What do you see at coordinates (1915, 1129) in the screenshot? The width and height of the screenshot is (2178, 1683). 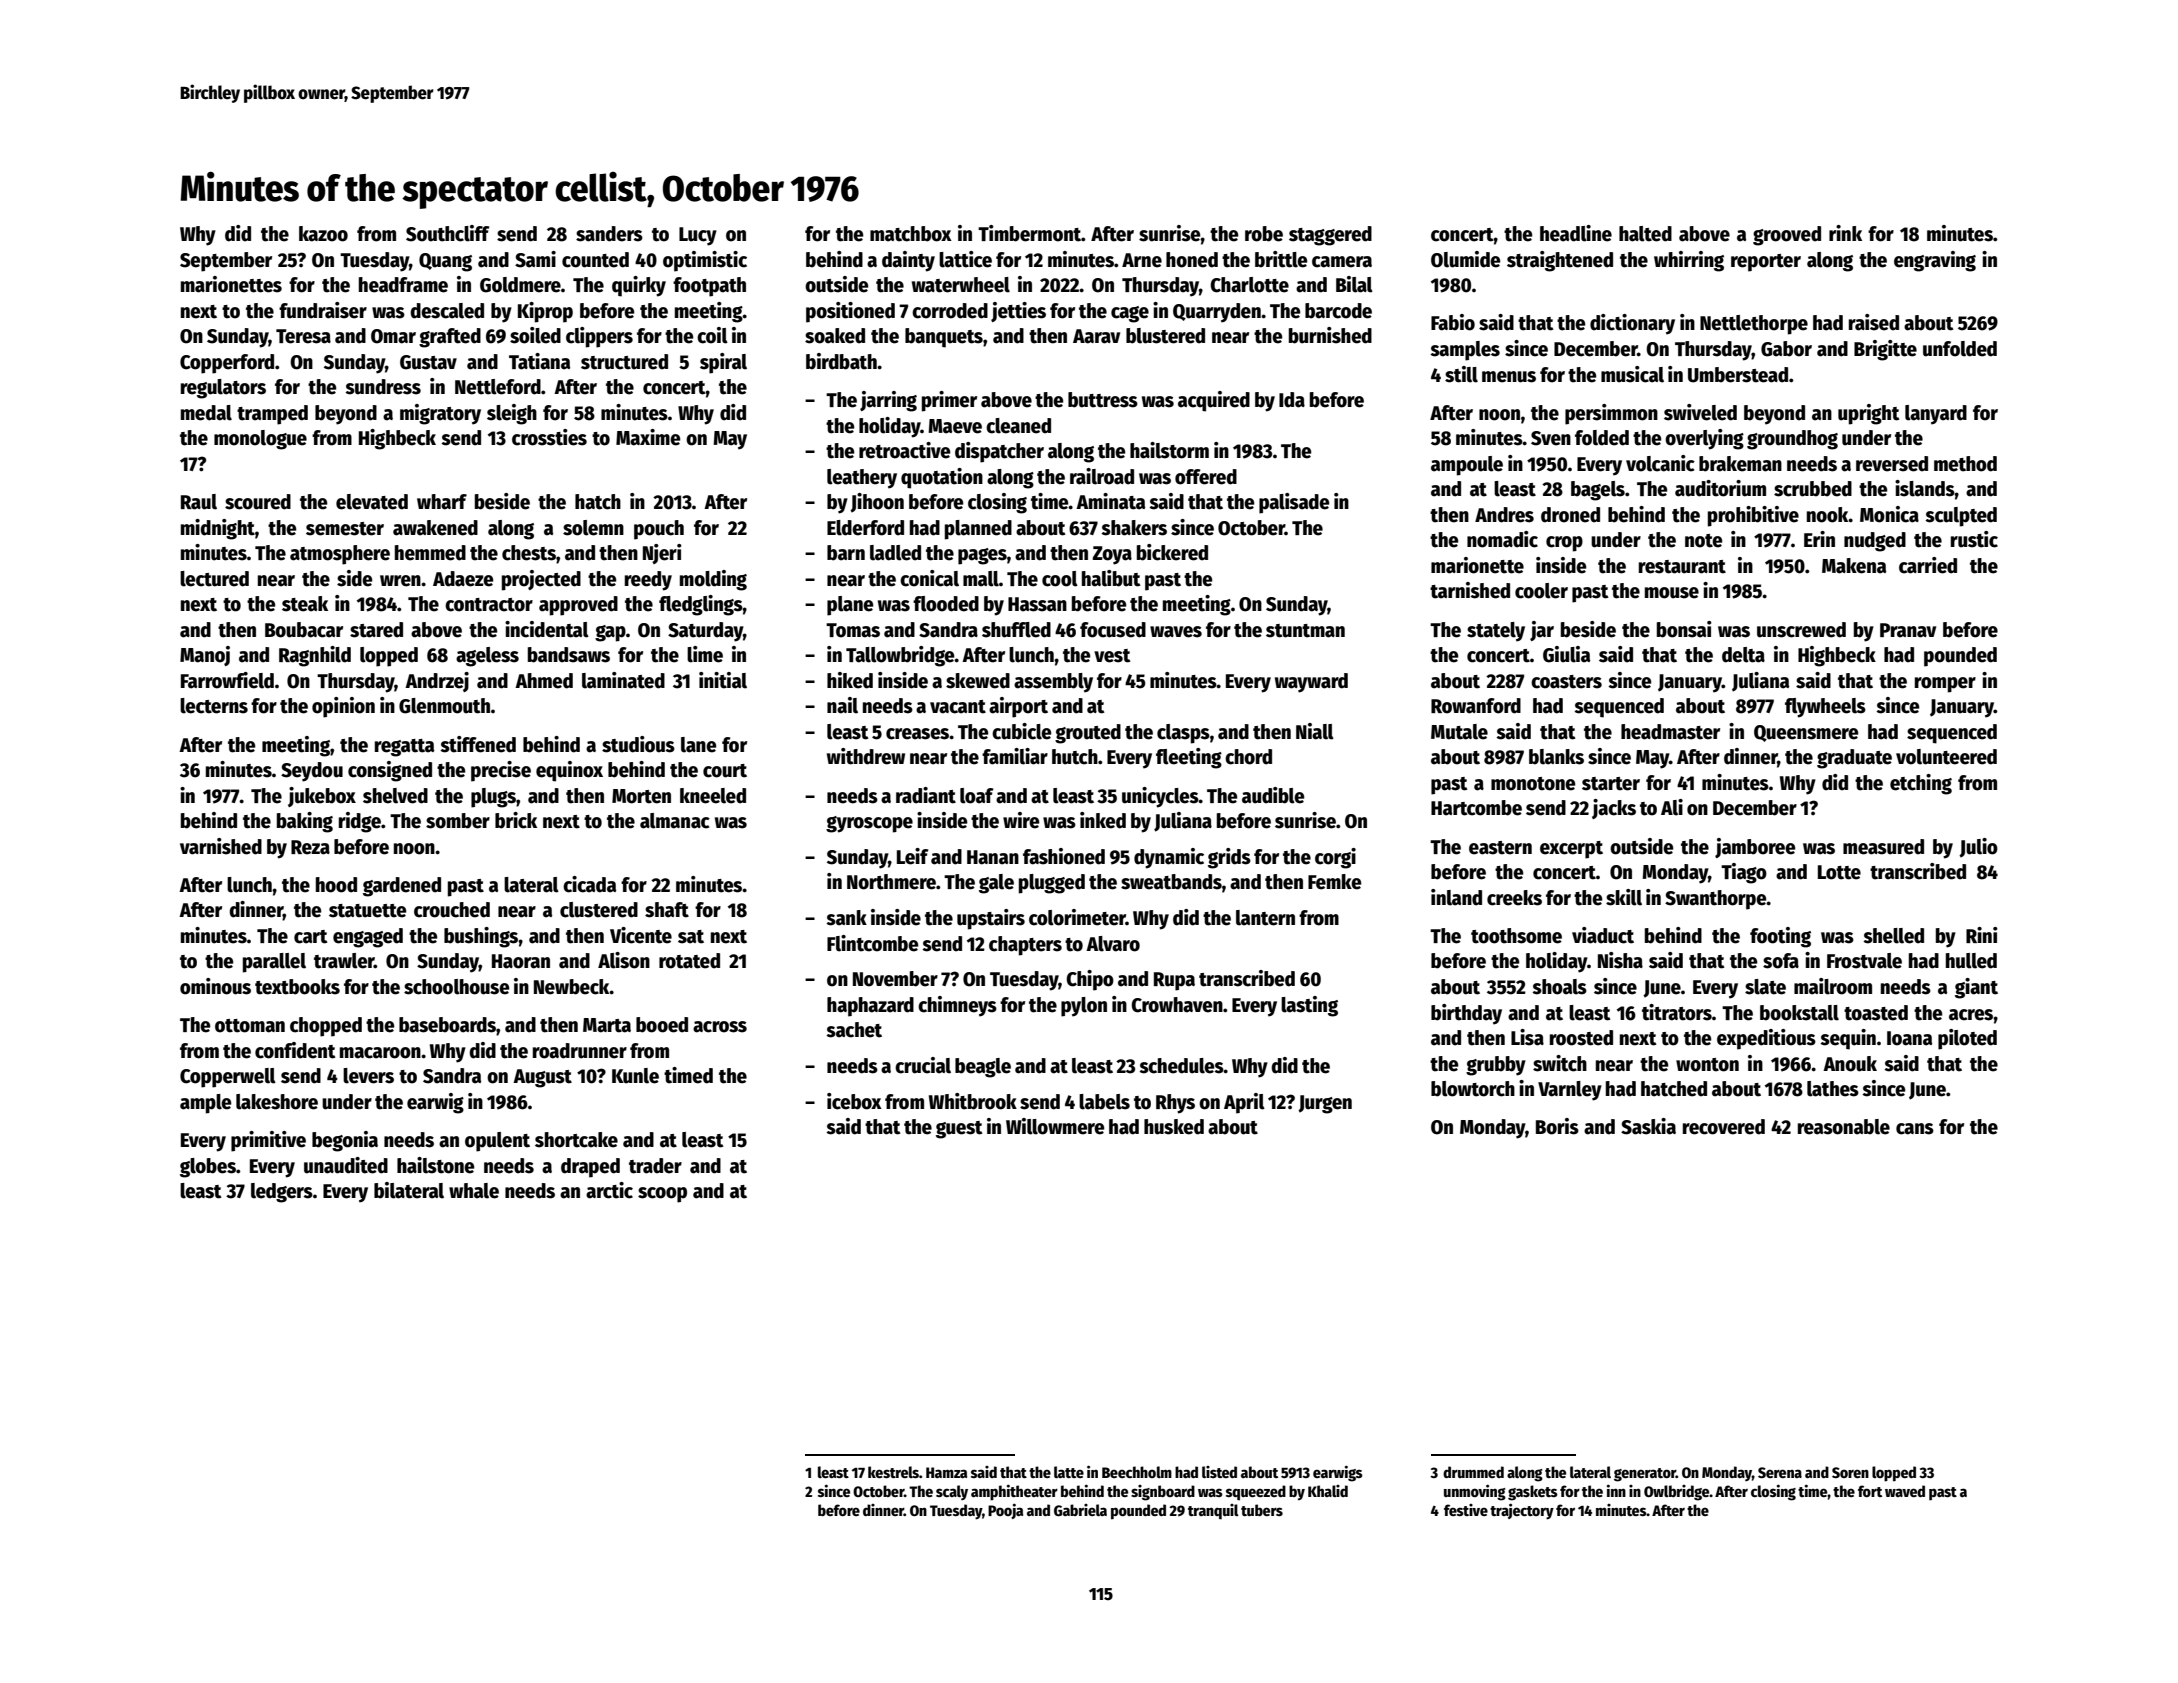 I see `cans` at bounding box center [1915, 1129].
